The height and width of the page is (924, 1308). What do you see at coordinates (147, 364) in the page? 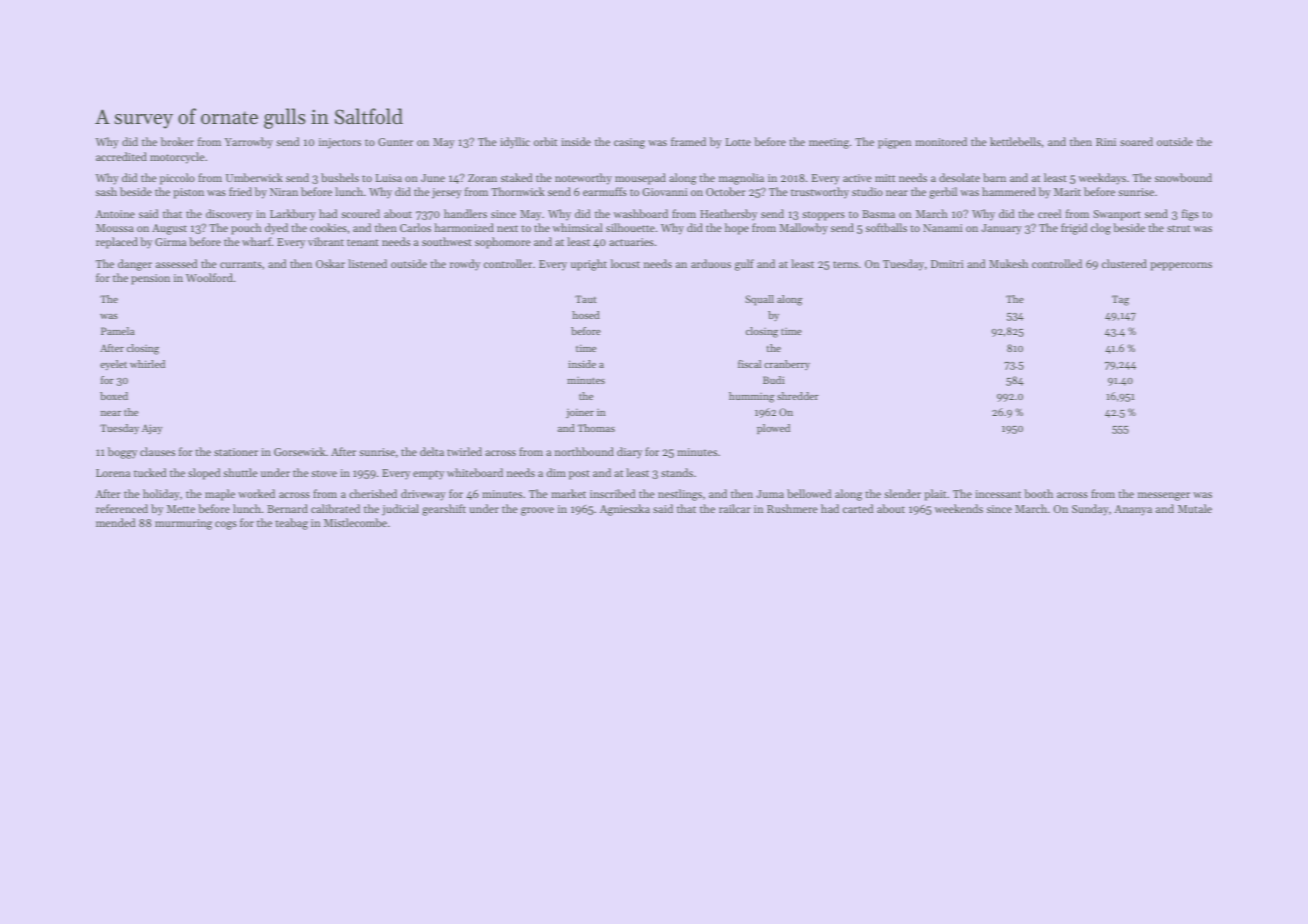
I see `whirled` at bounding box center [147, 364].
